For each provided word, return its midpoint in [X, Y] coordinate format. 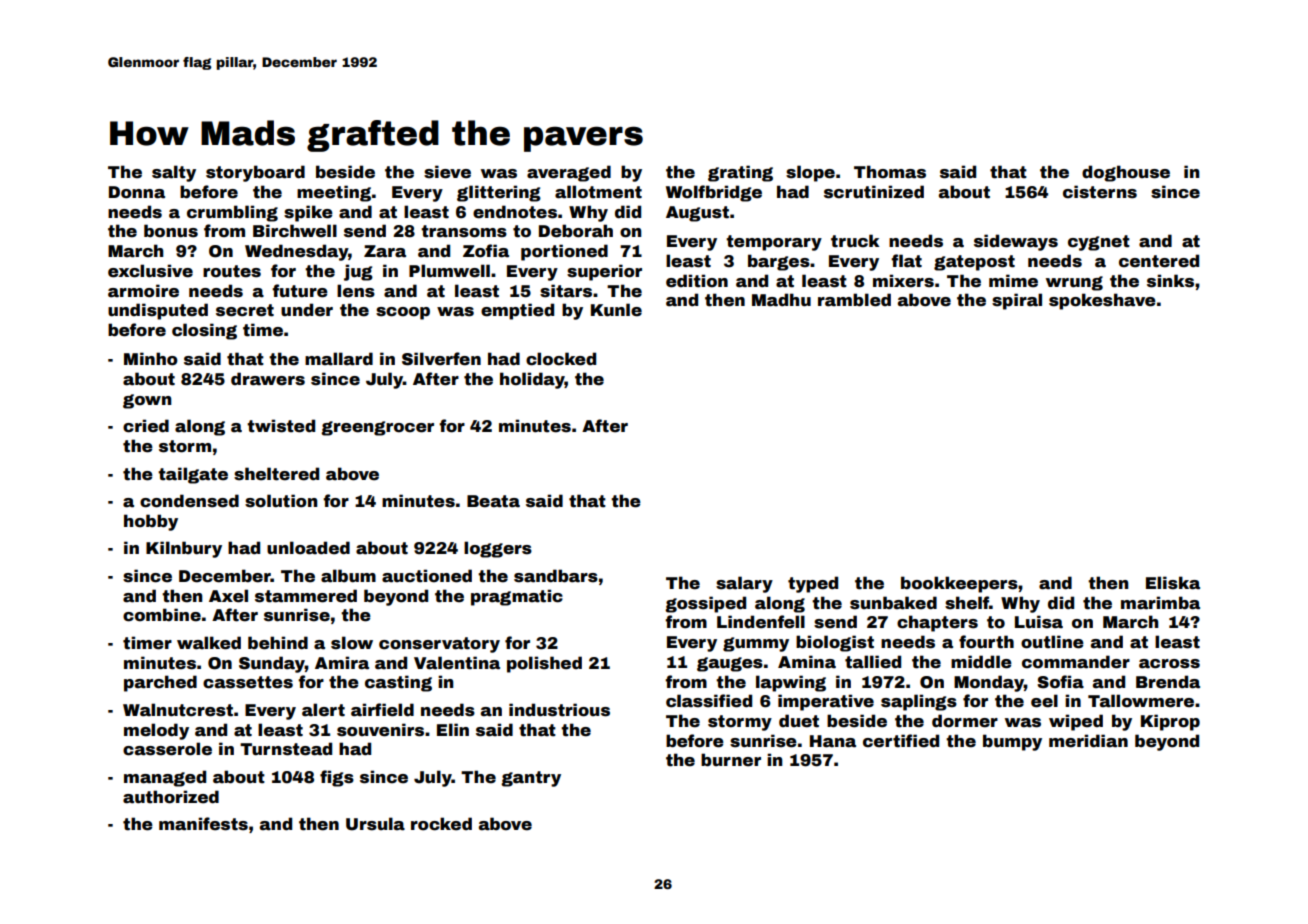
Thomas [890, 172]
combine [162, 615]
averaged [569, 173]
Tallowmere [1141, 701]
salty [174, 173]
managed [165, 778]
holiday [532, 380]
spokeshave [1102, 301]
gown [147, 401]
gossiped [705, 604]
